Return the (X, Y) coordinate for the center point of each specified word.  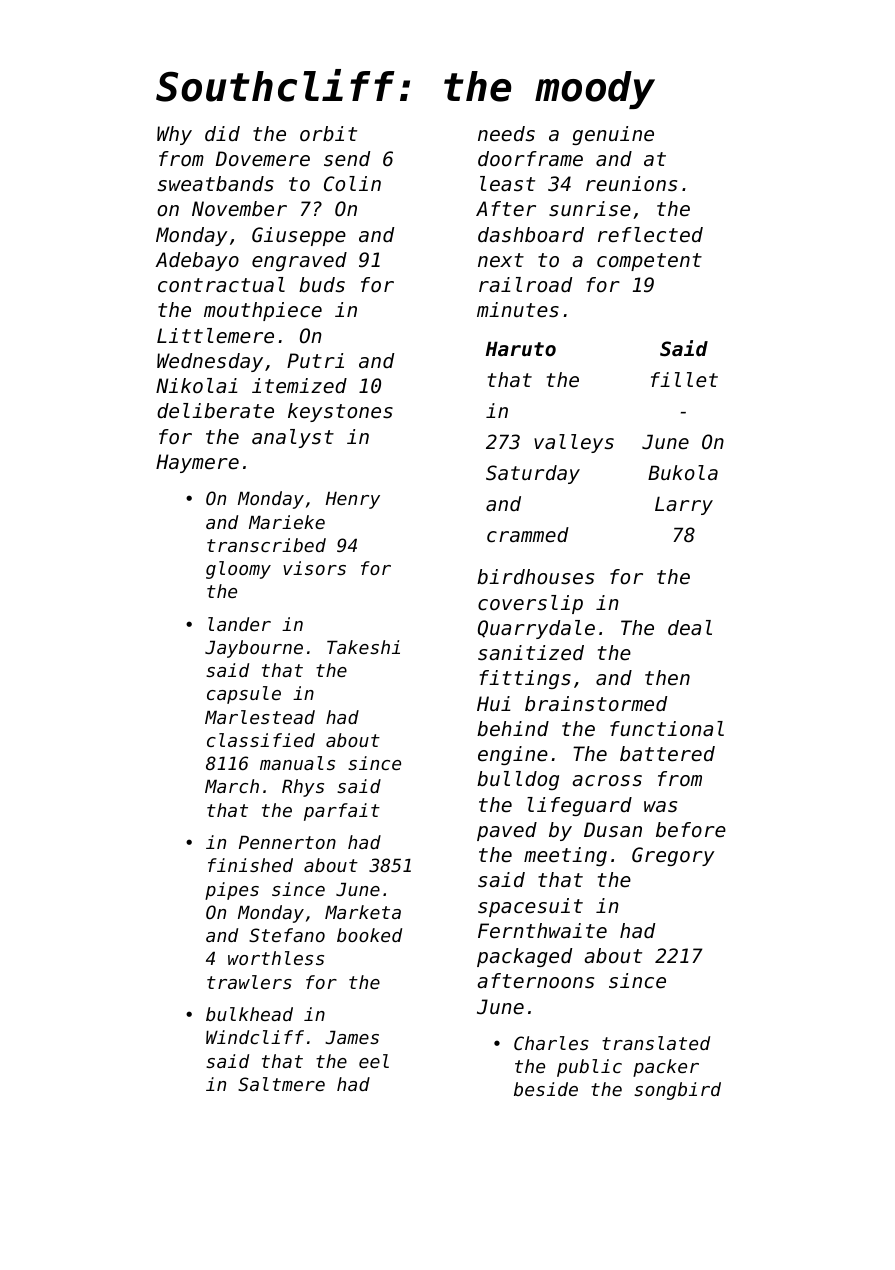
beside (546, 1089)
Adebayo (197, 261)
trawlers (249, 982)
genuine (613, 135)
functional (667, 729)
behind (513, 729)
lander (239, 624)
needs (506, 134)
